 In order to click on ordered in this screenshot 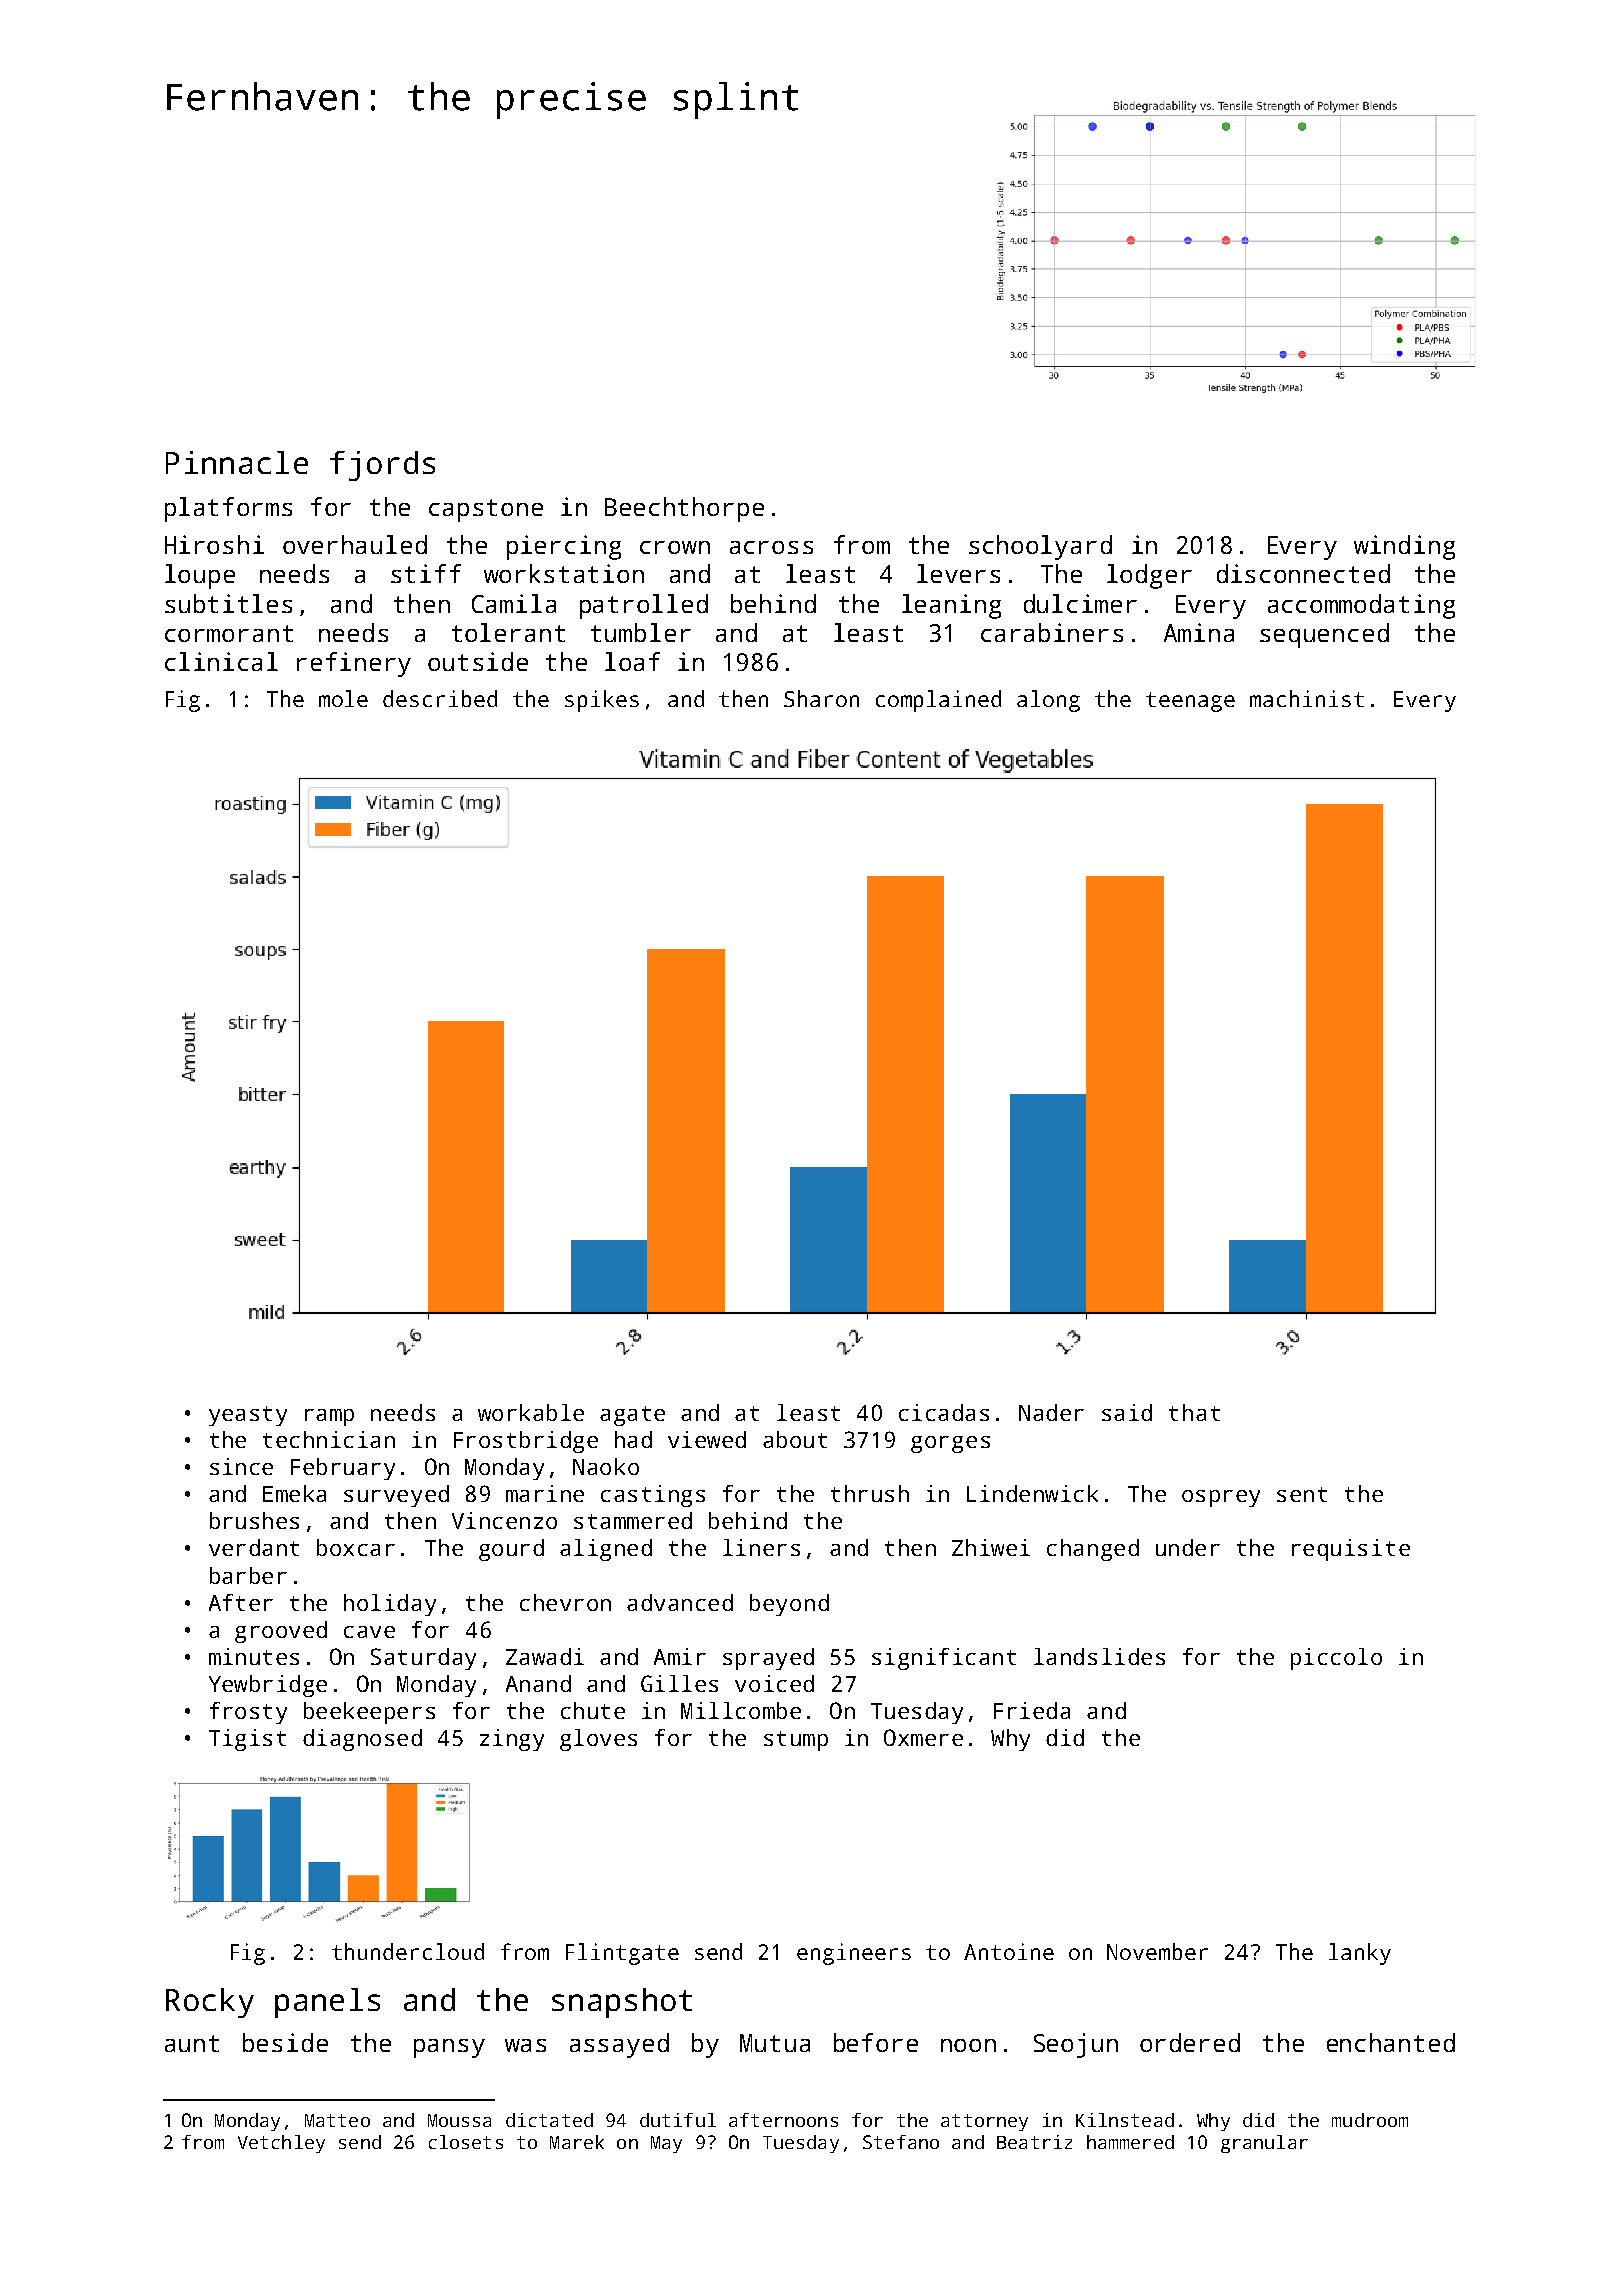, I will do `click(1190, 2042)`.
